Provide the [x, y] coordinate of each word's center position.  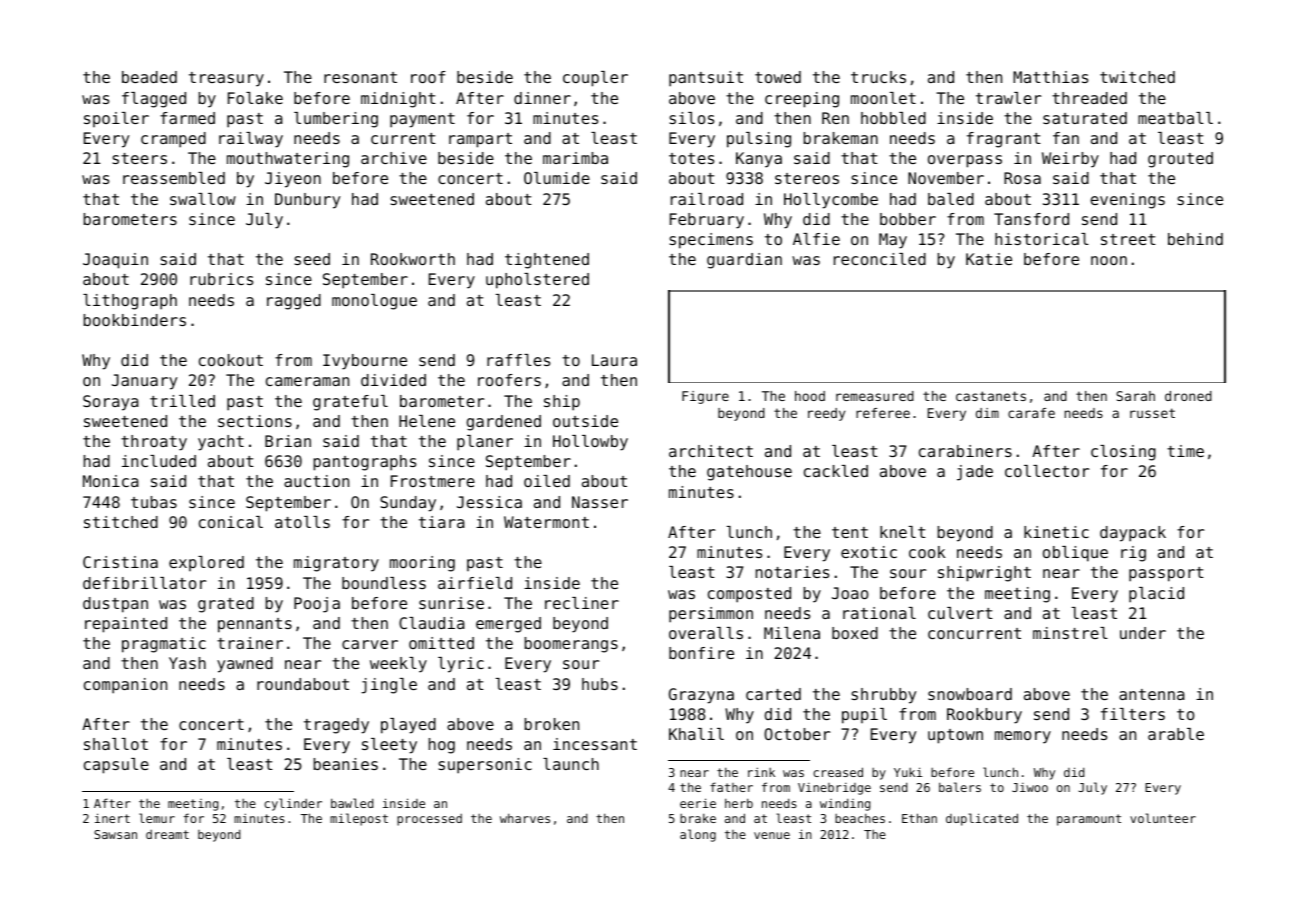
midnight [398, 100]
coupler [595, 79]
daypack [1133, 534]
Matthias [1050, 77]
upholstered [537, 281]
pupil [864, 716]
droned [1188, 396]
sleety [389, 746]
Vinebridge [834, 789]
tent [850, 532]
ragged [294, 302]
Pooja [317, 605]
